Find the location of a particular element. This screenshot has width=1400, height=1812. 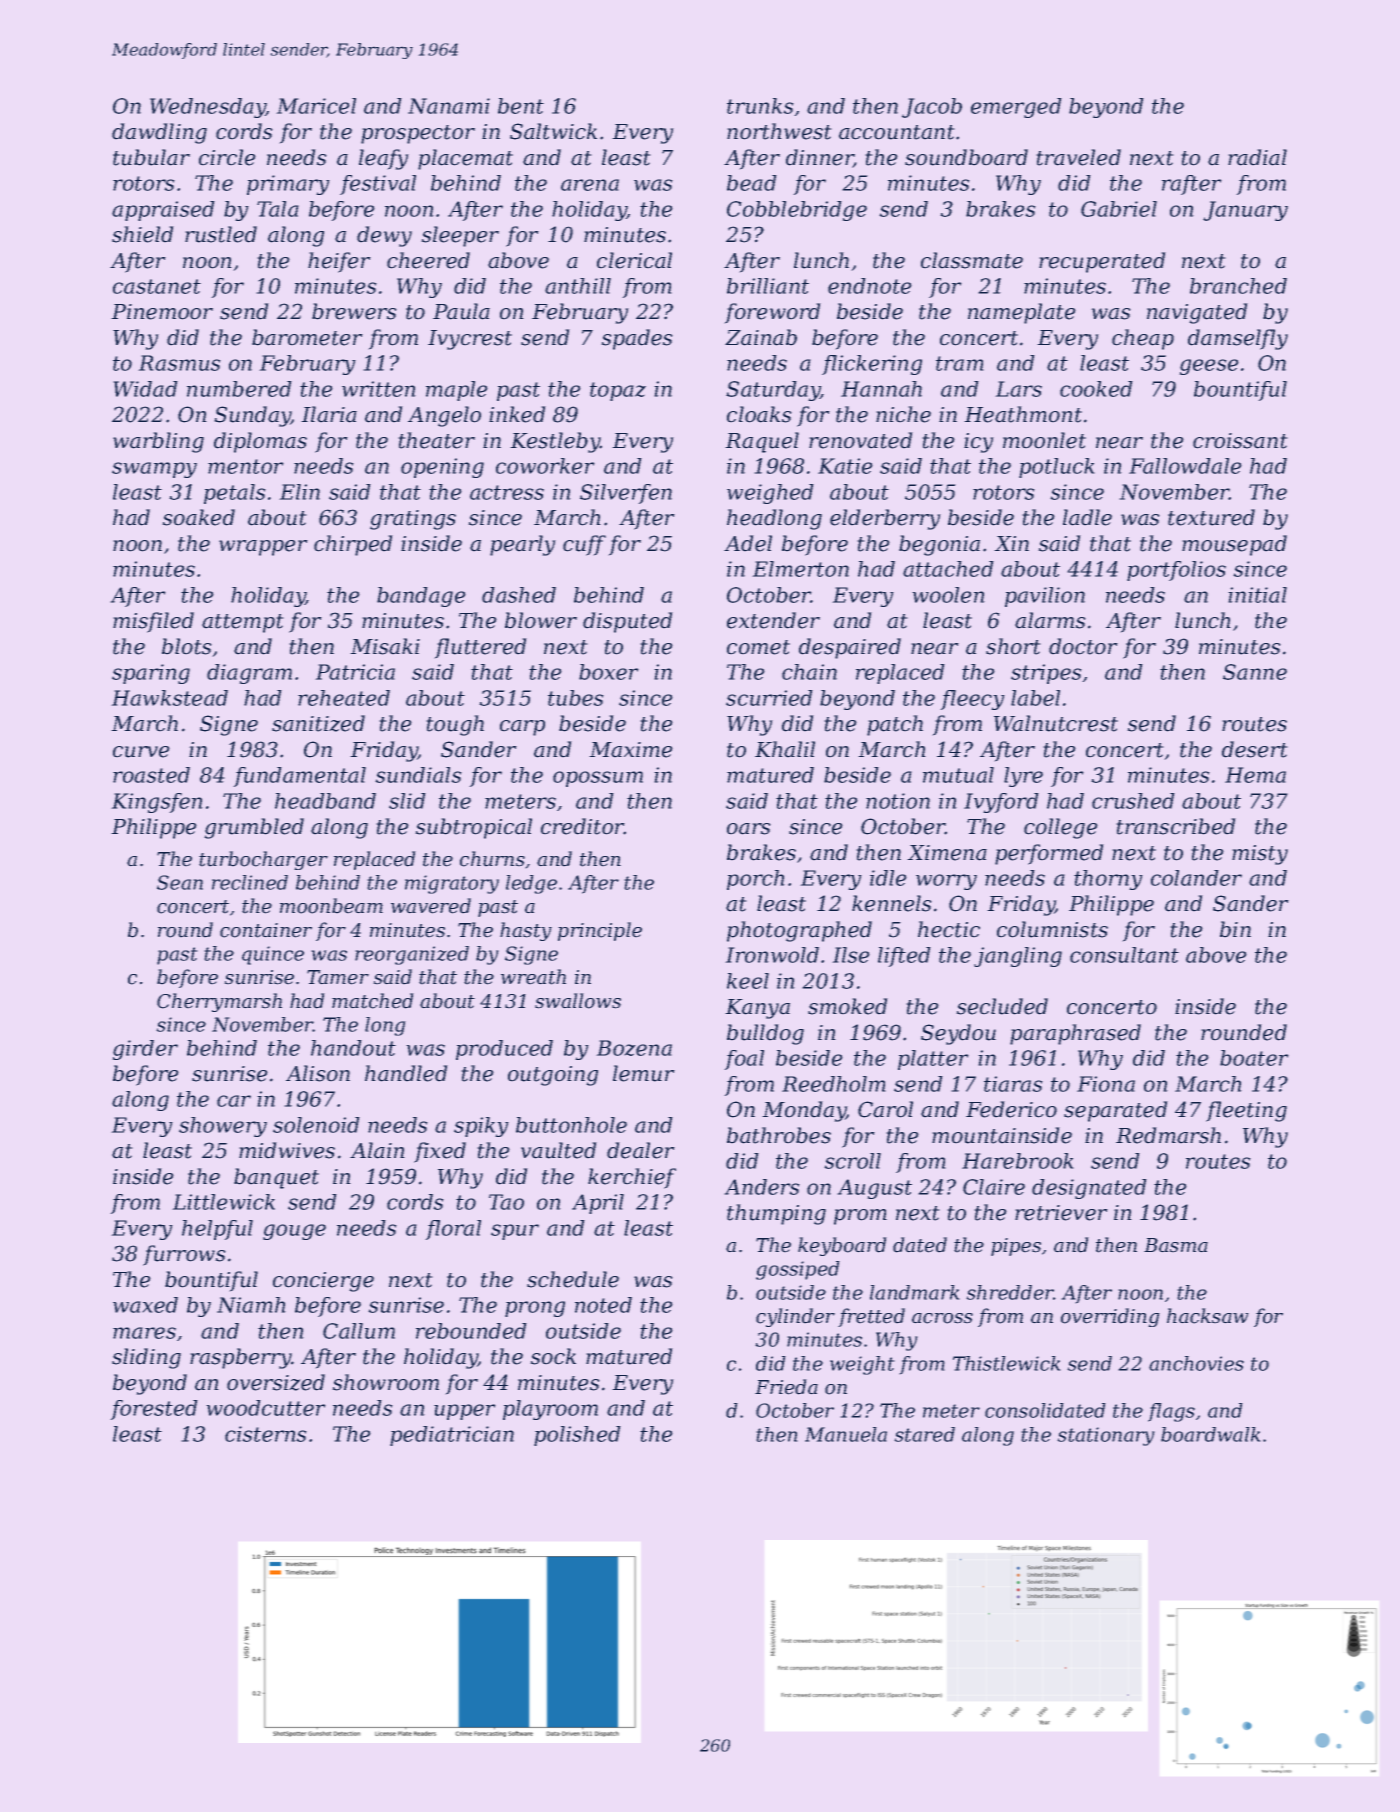

flickering is located at coordinates (872, 365).
